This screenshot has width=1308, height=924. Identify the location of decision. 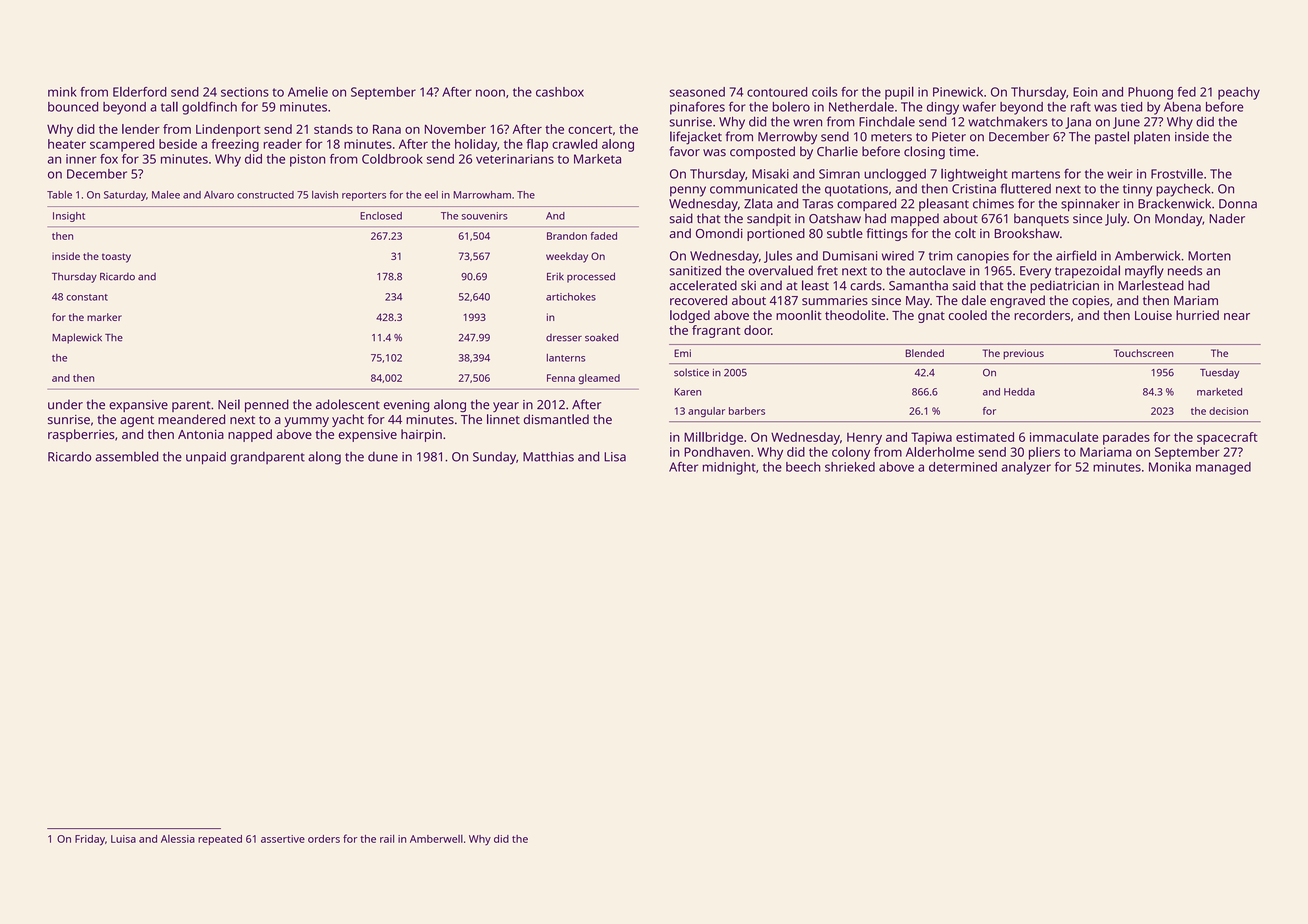
(1228, 411).
